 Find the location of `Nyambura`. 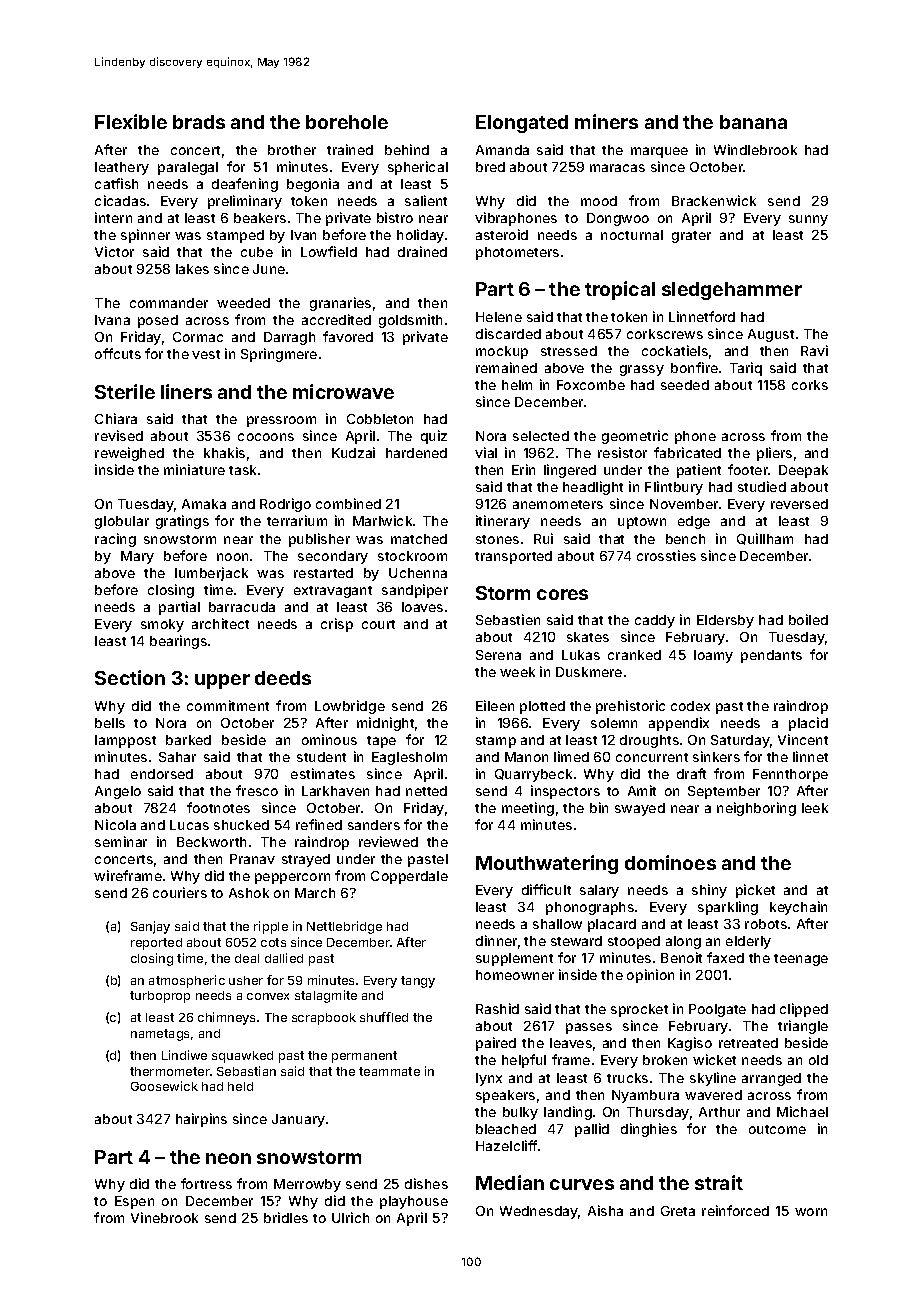

Nyambura is located at coordinates (645, 1096).
